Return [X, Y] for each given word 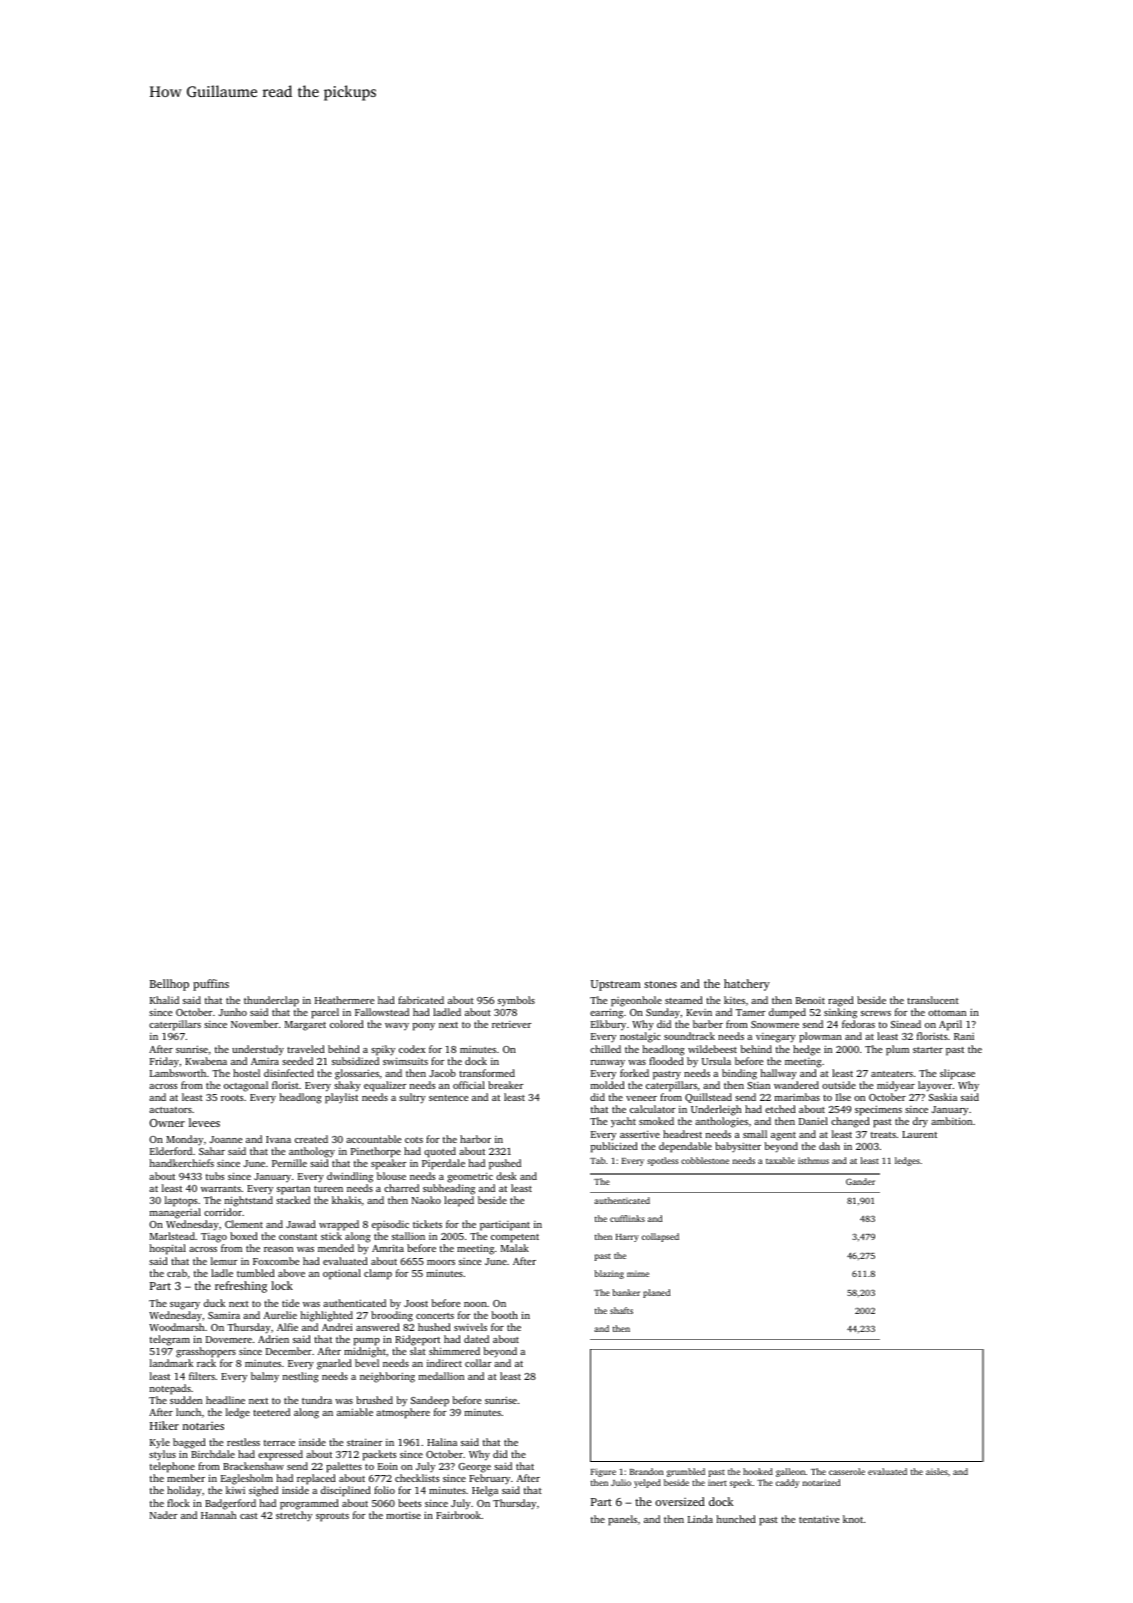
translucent [933, 1000]
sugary [185, 1306]
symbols [516, 1001]
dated [476, 1339]
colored [347, 1024]
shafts [621, 1310]
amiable [355, 1412]
